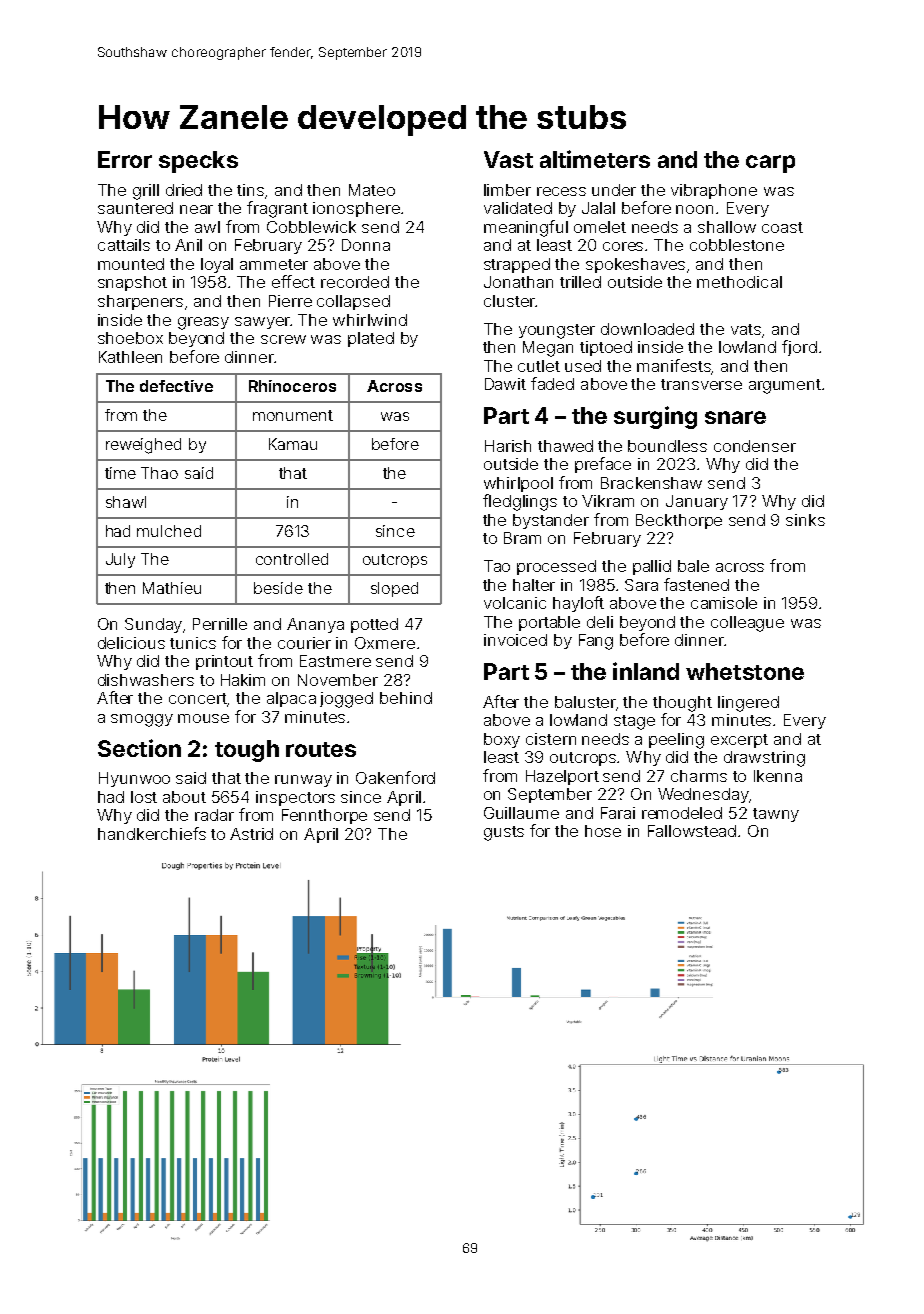 This document has width=924, height=1314. Describe the element at coordinates (130, 357) in the document. I see `Kathleen` at that location.
